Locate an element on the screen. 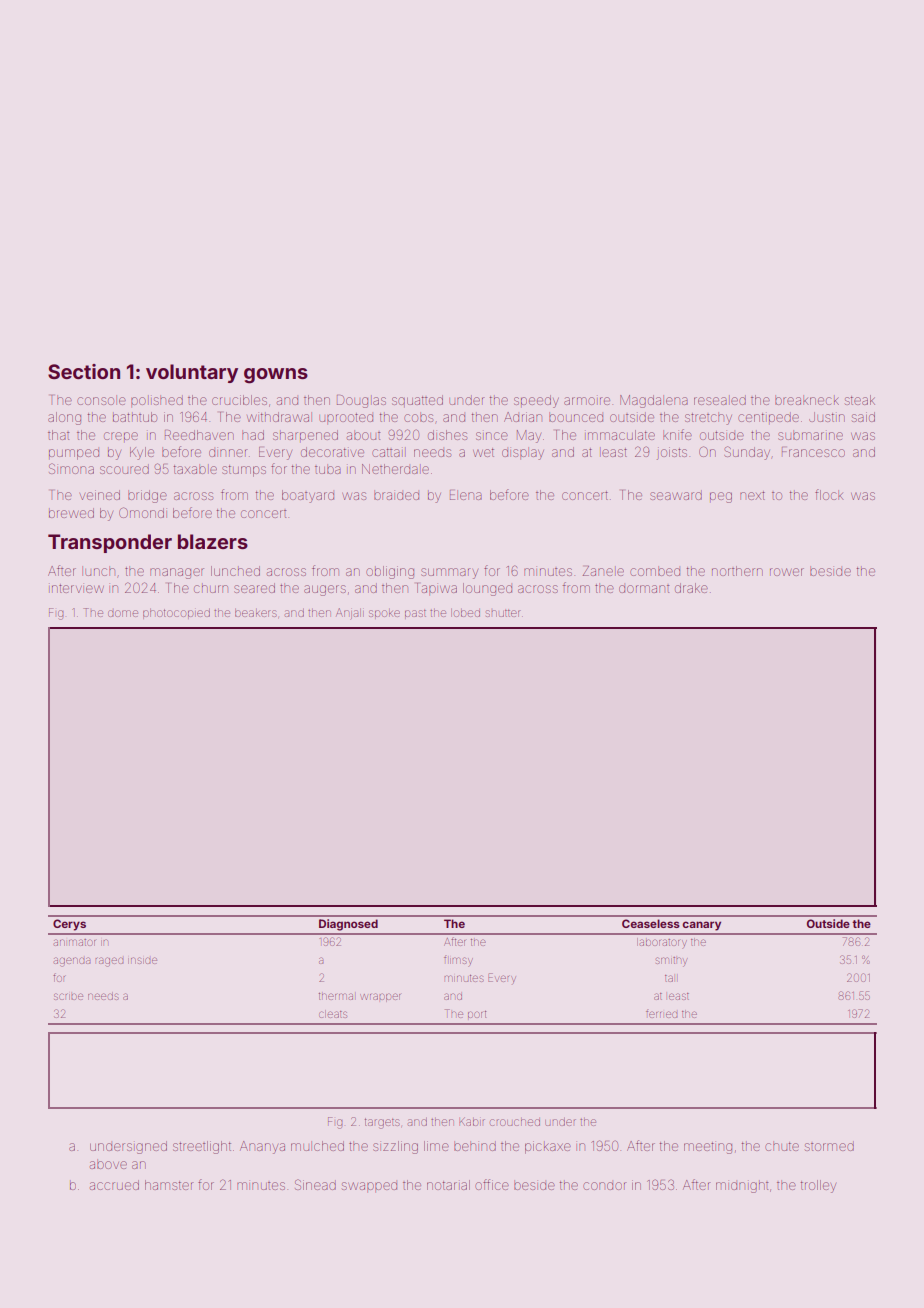 The height and width of the screenshot is (1308, 924). Ceaseless is located at coordinates (651, 923).
